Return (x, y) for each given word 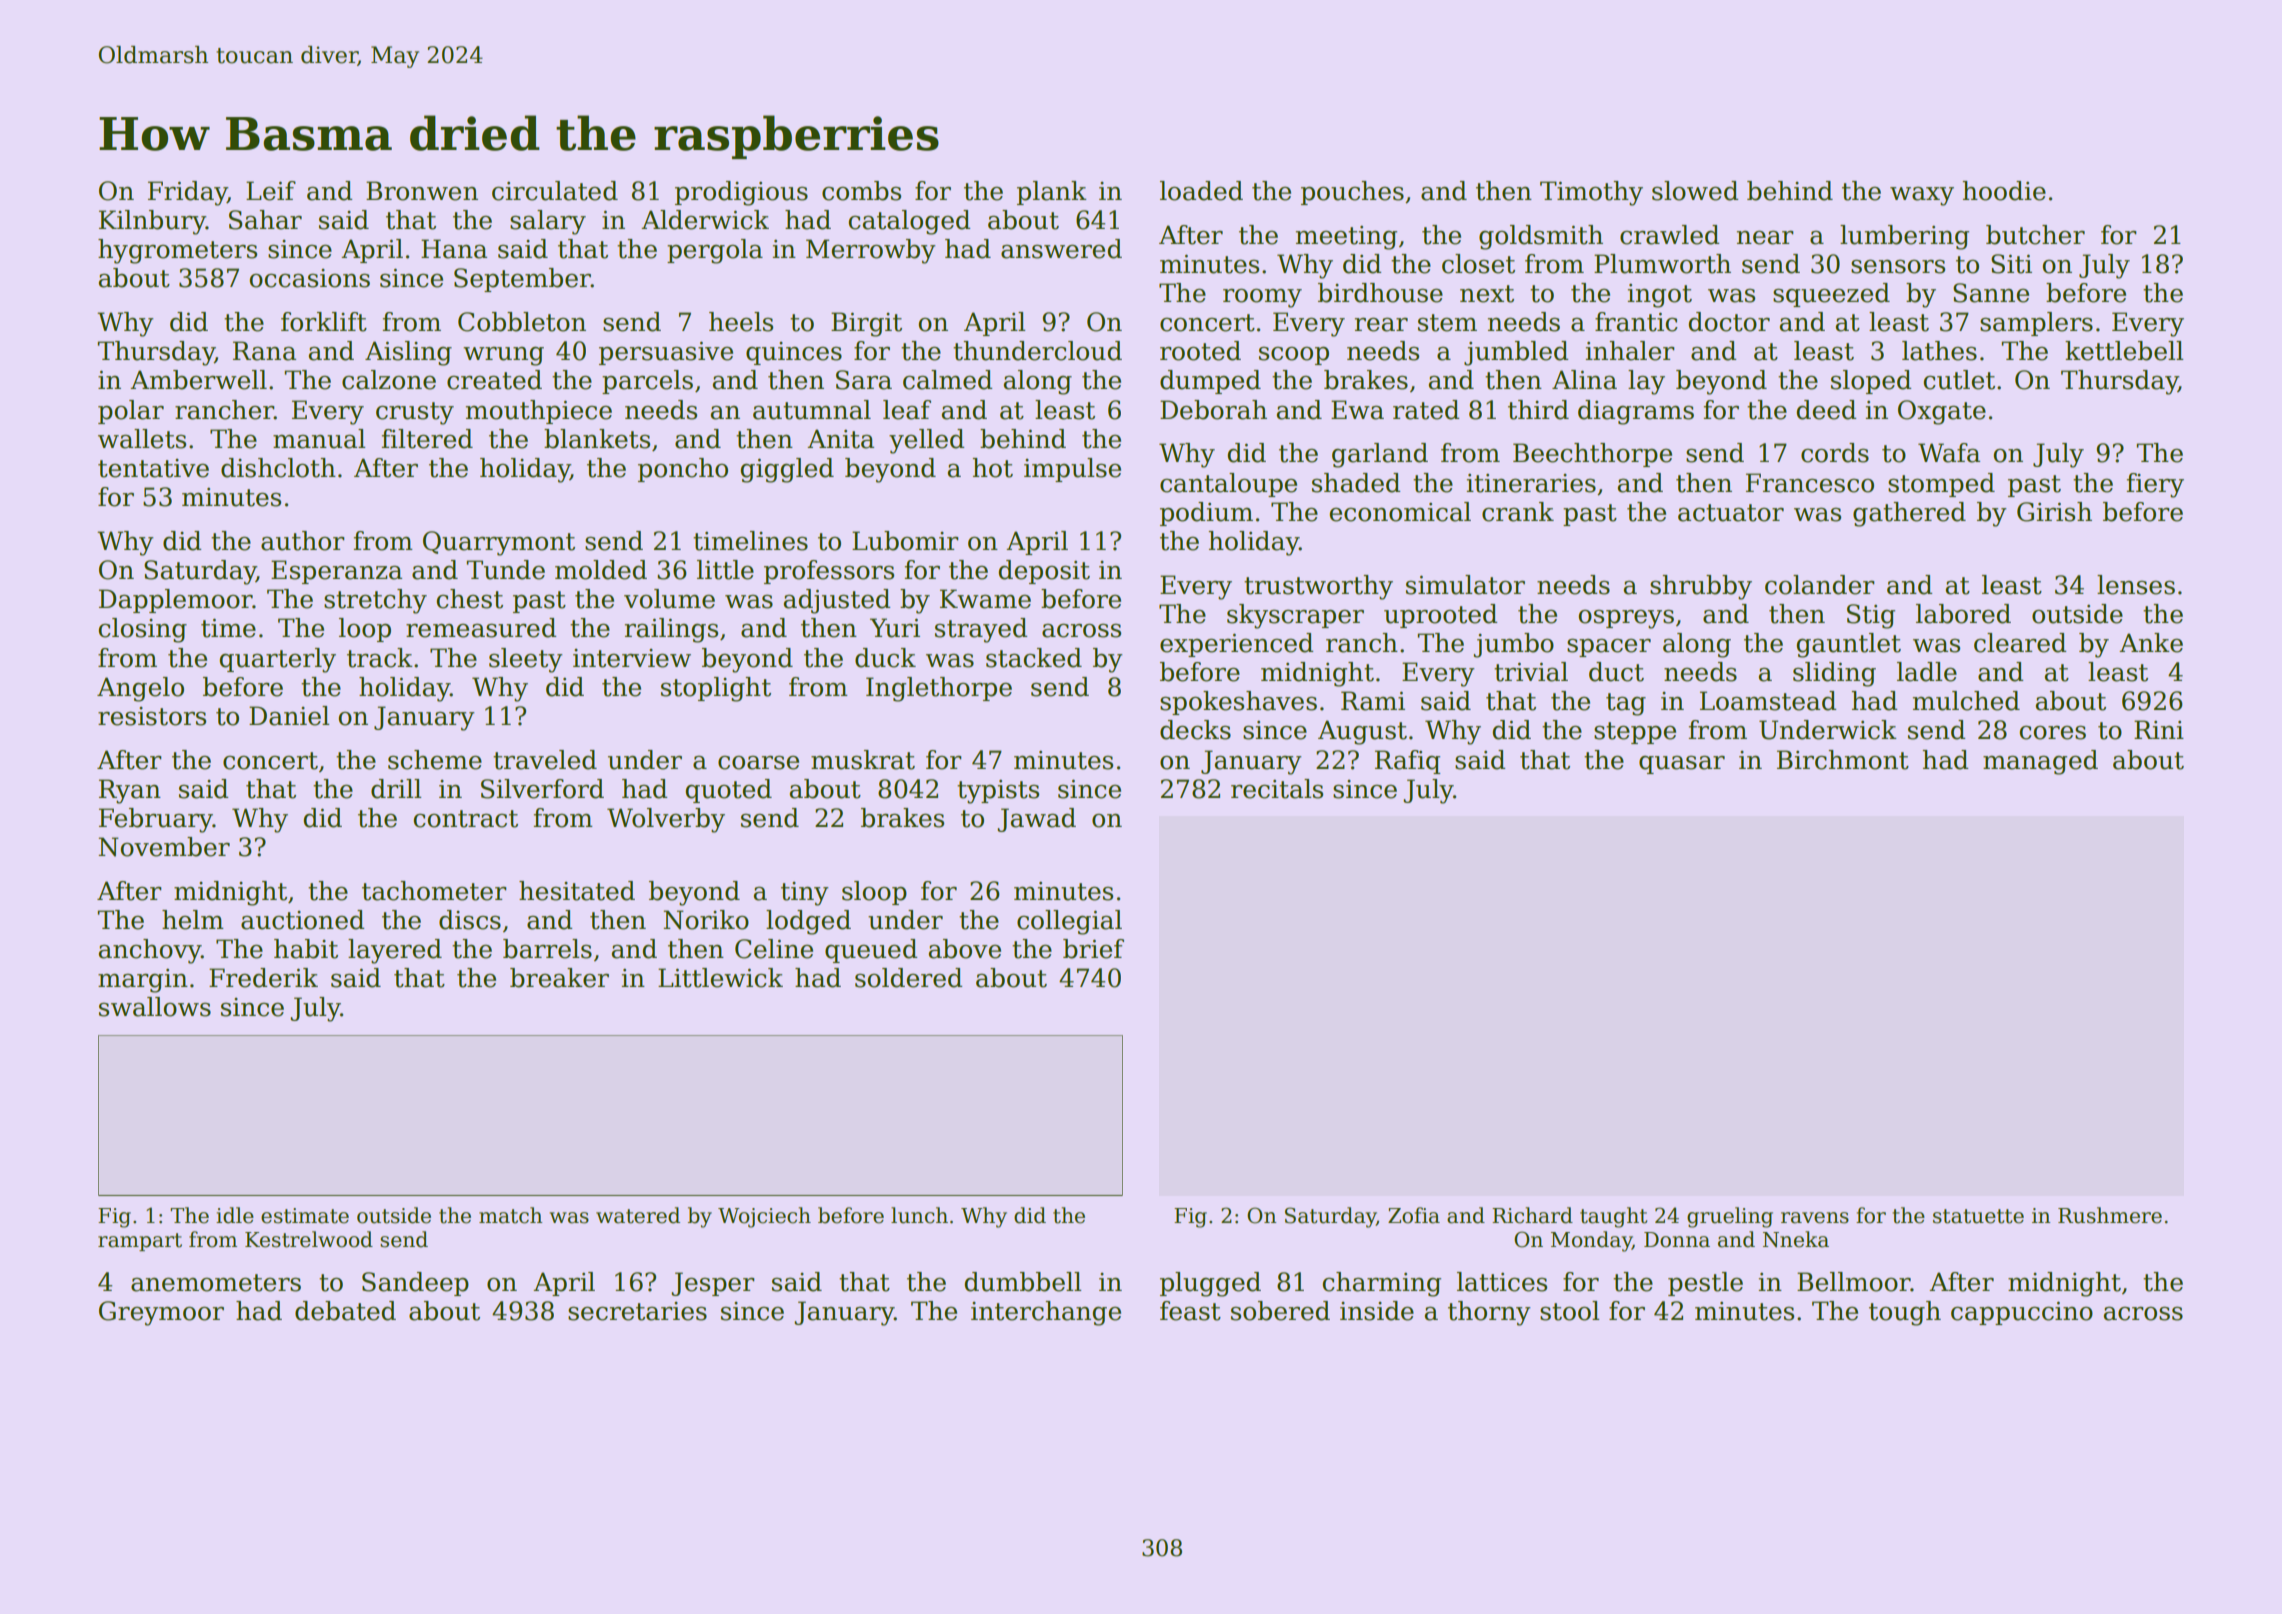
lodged (808, 922)
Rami (1373, 701)
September (522, 280)
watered (638, 1215)
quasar (1682, 765)
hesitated (577, 891)
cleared (2020, 643)
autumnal (812, 410)
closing (142, 630)
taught (1613, 1217)
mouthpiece (539, 412)
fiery (2155, 485)
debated (345, 1311)
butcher (2035, 235)
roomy (1262, 298)
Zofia (1414, 1215)
